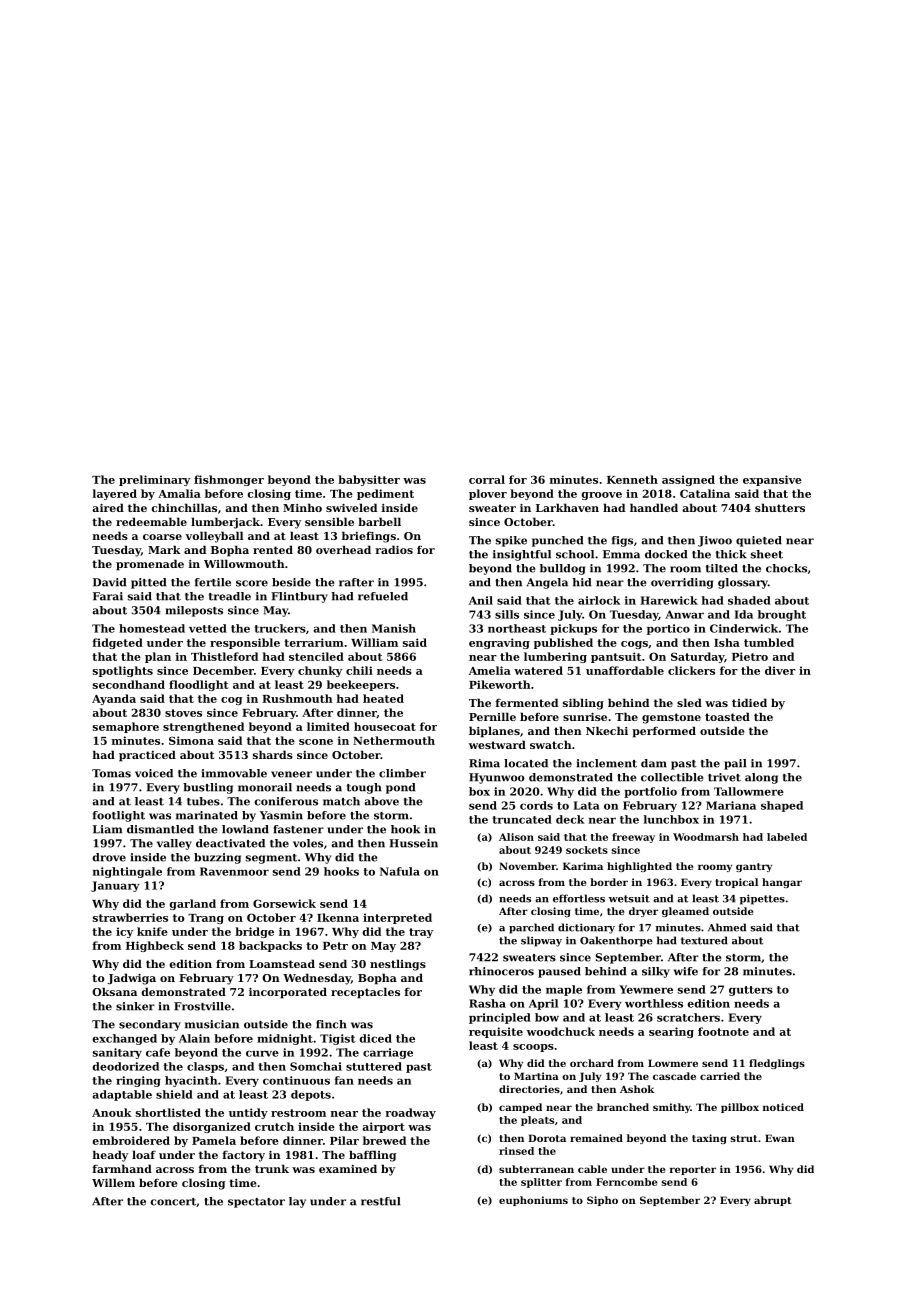 The width and height of the document is (908, 1316). I want to click on concert, so click(173, 1202).
